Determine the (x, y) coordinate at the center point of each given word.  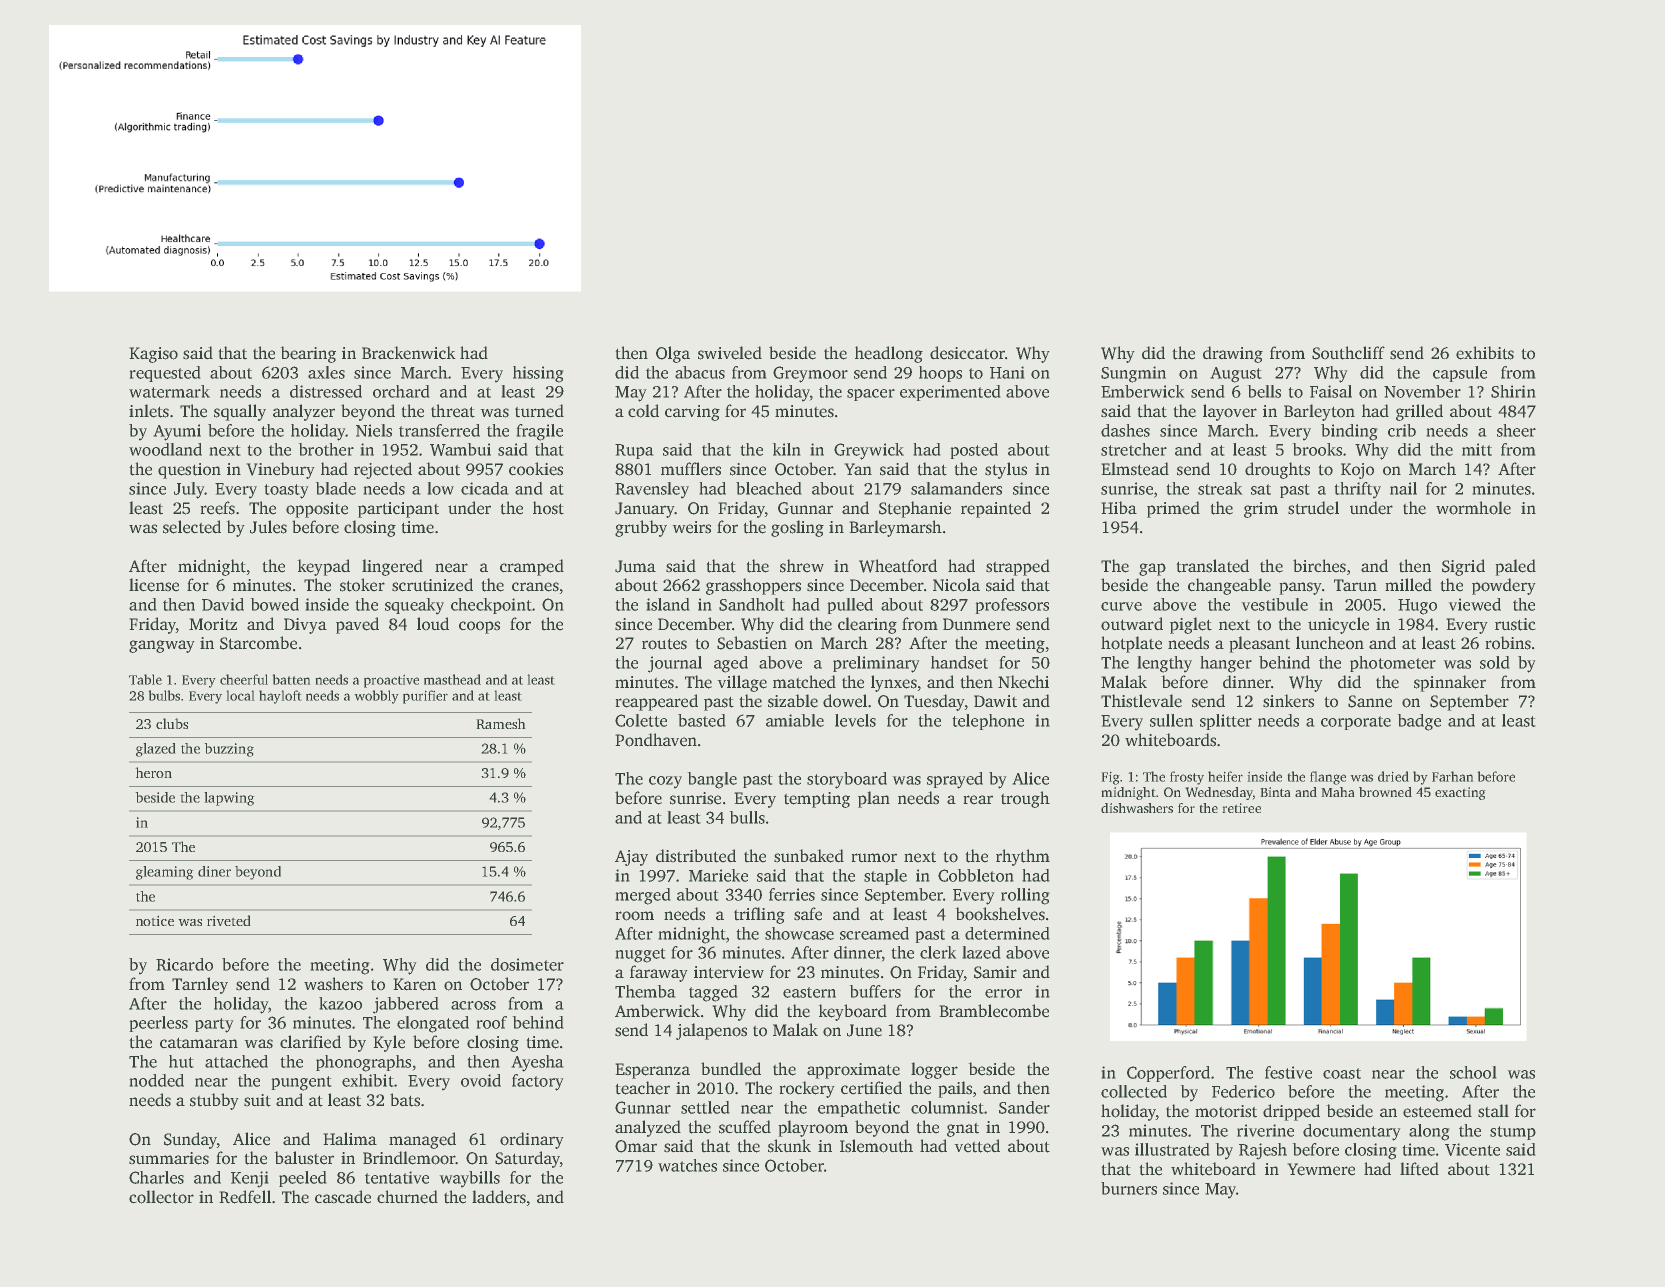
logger (934, 1070)
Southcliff (1348, 353)
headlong (889, 354)
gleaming (165, 873)
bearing (308, 354)
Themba (645, 991)
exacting (1460, 793)
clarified (310, 1042)
